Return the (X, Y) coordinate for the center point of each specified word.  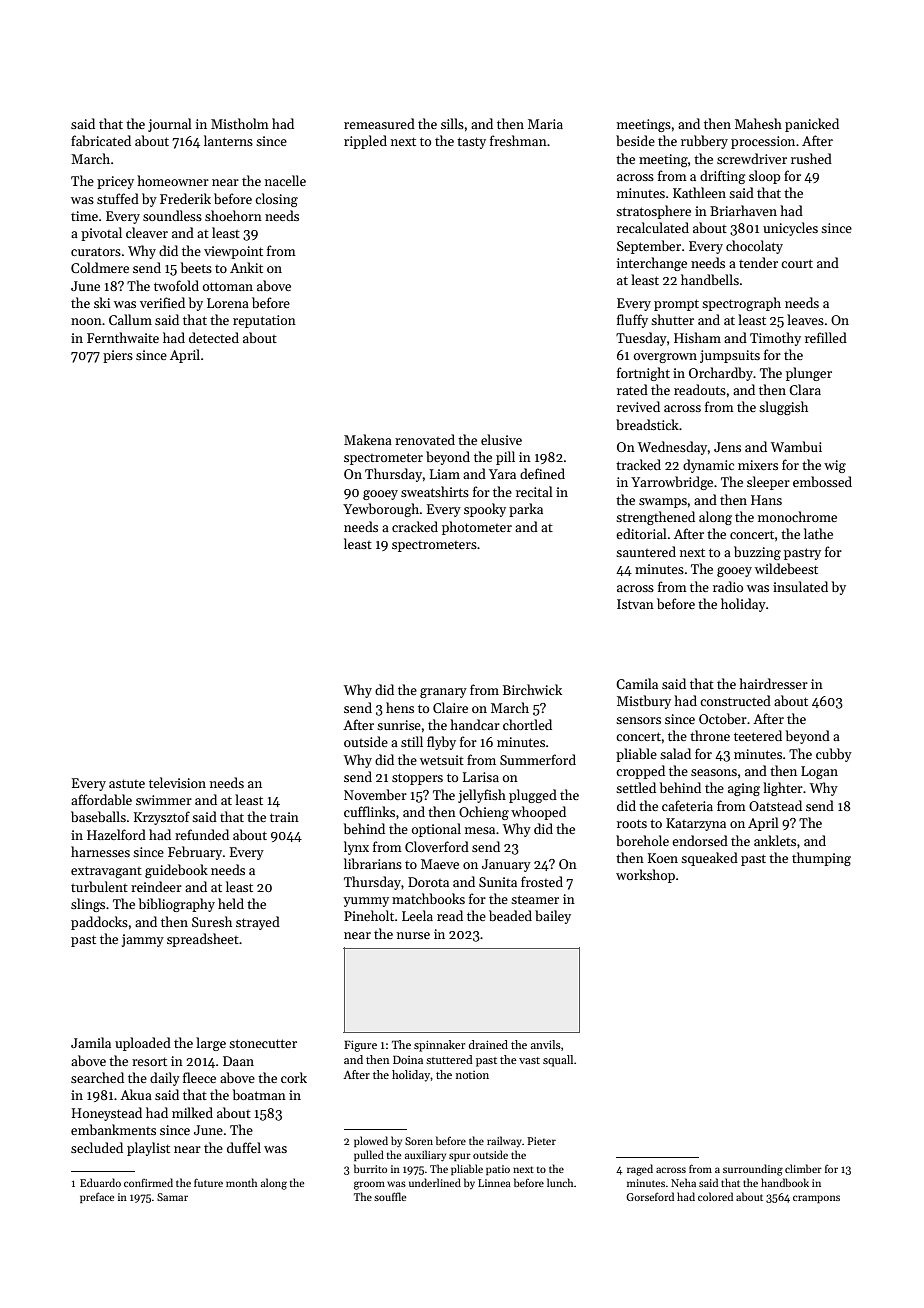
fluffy (632, 321)
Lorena (228, 303)
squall (558, 1061)
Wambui (796, 446)
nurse (413, 935)
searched (97, 1077)
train (284, 817)
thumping (821, 859)
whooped (538, 813)
